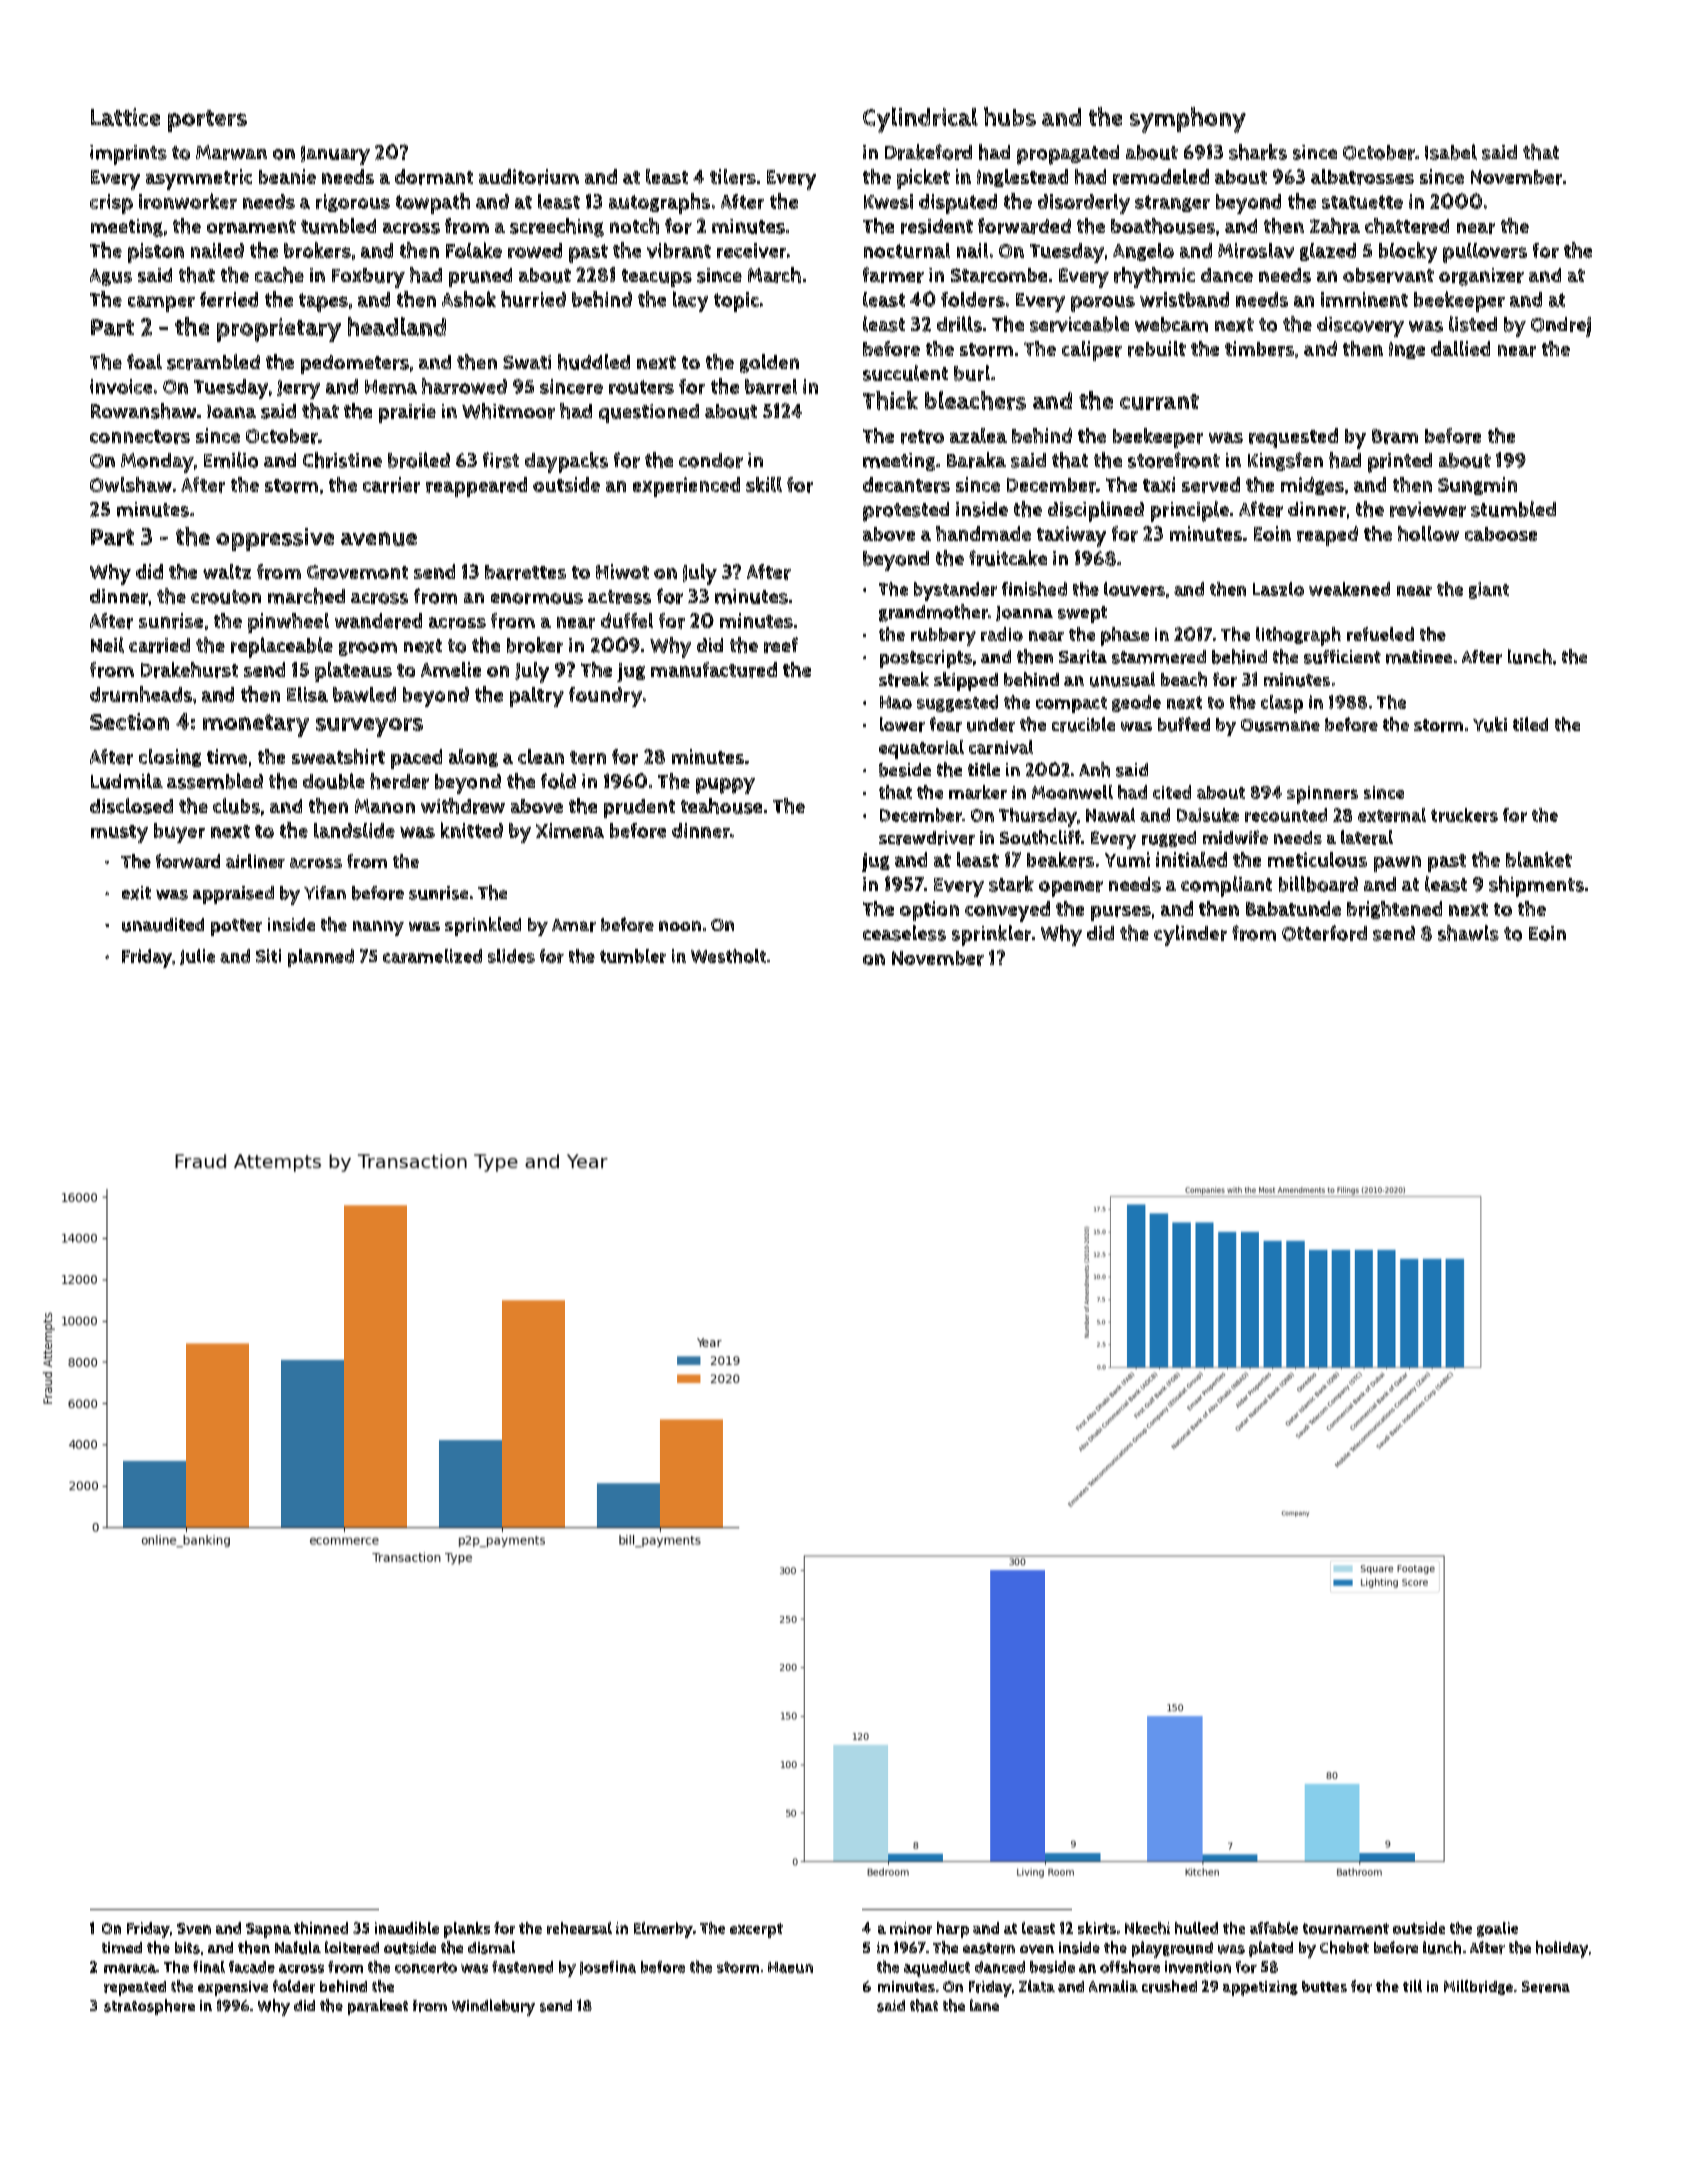 The width and height of the screenshot is (1683, 2178). I want to click on hollow, so click(1428, 533).
